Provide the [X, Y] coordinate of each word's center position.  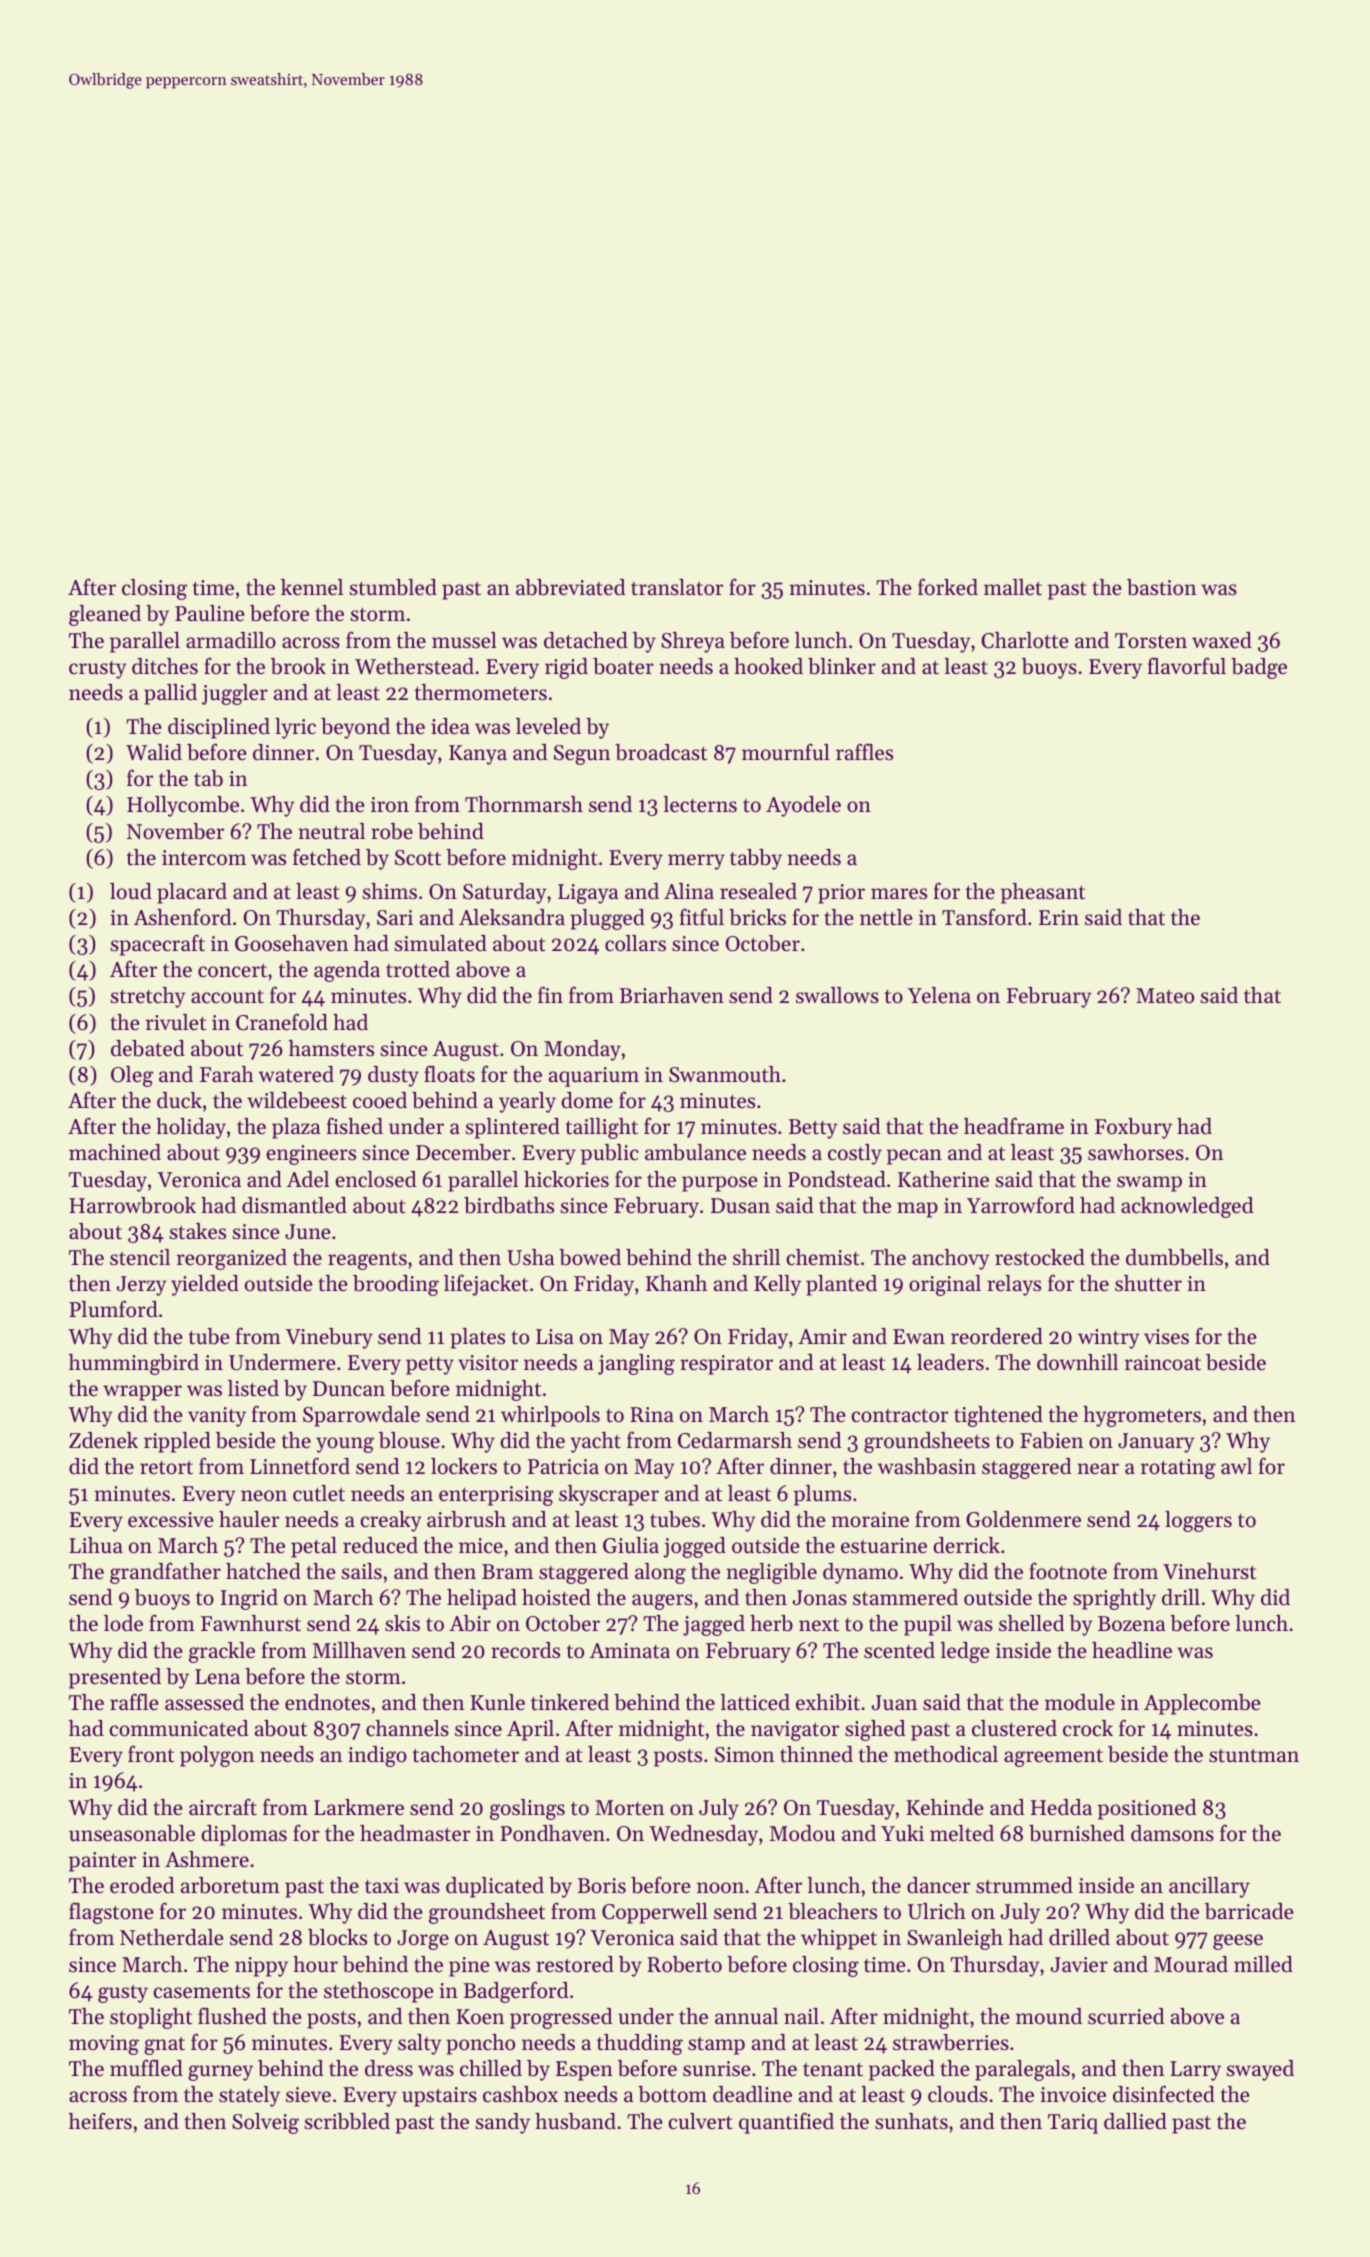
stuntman [1254, 1755]
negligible [771, 1573]
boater [623, 666]
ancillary [1209, 1887]
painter [102, 1862]
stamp [716, 2046]
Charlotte [1025, 640]
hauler [249, 1519]
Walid [154, 752]
